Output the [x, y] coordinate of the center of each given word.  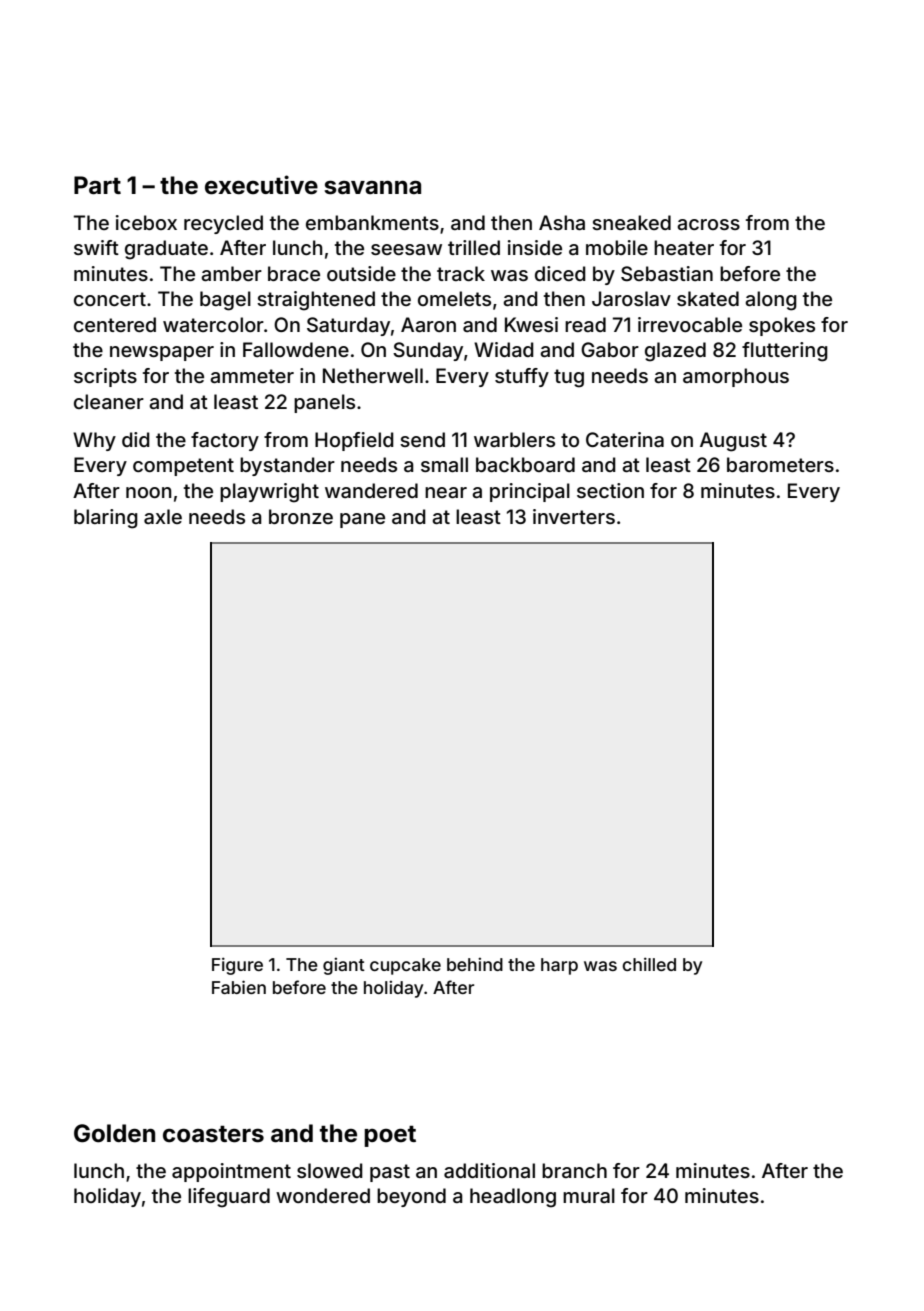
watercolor [213, 324]
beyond [411, 1197]
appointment [231, 1172]
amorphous [736, 377]
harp [559, 966]
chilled [649, 964]
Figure [237, 966]
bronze [301, 516]
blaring [106, 519]
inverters [574, 516]
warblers [514, 439]
